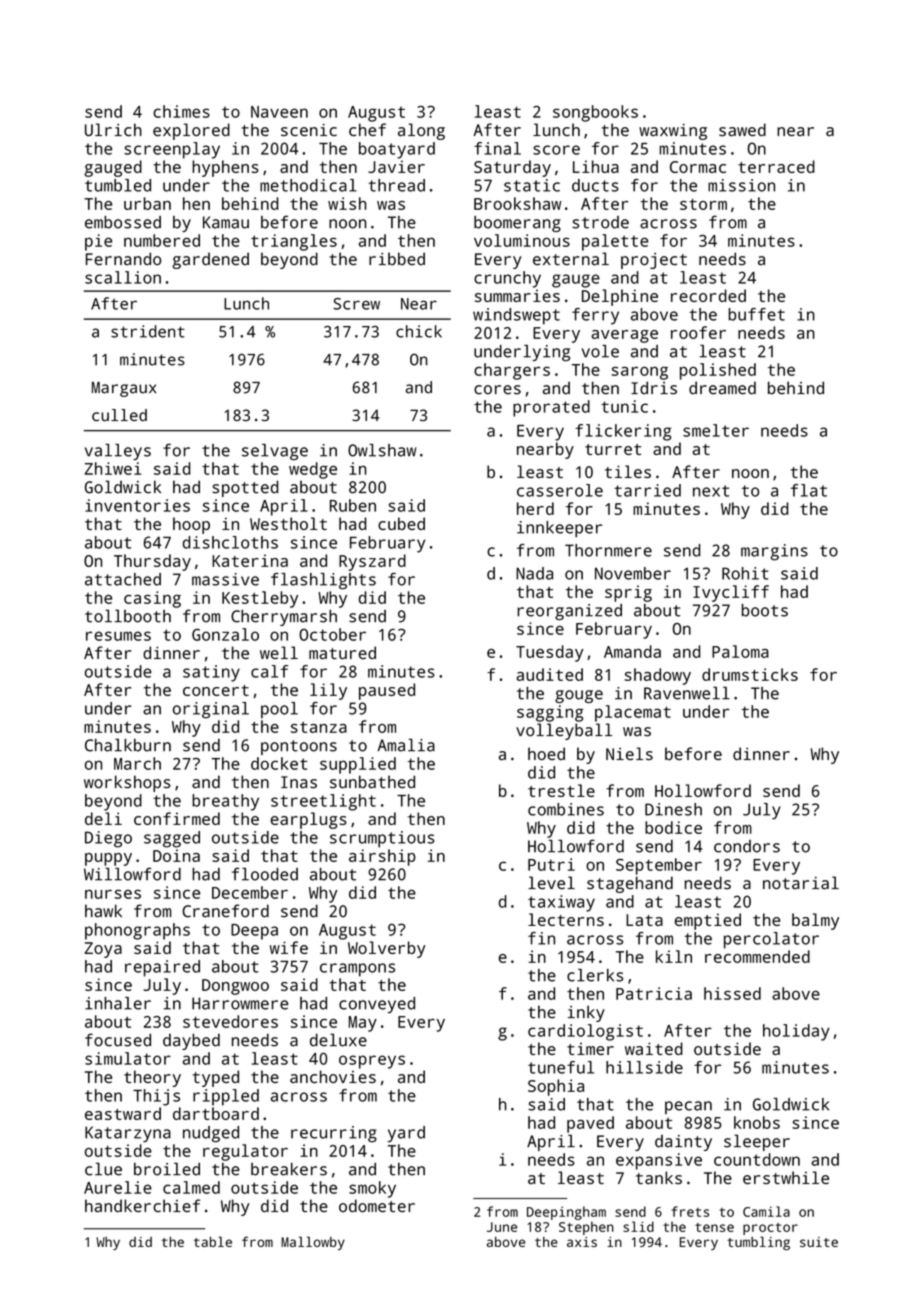 The height and width of the screenshot is (1308, 924). What do you see at coordinates (172, 150) in the screenshot?
I see `screenplay` at bounding box center [172, 150].
